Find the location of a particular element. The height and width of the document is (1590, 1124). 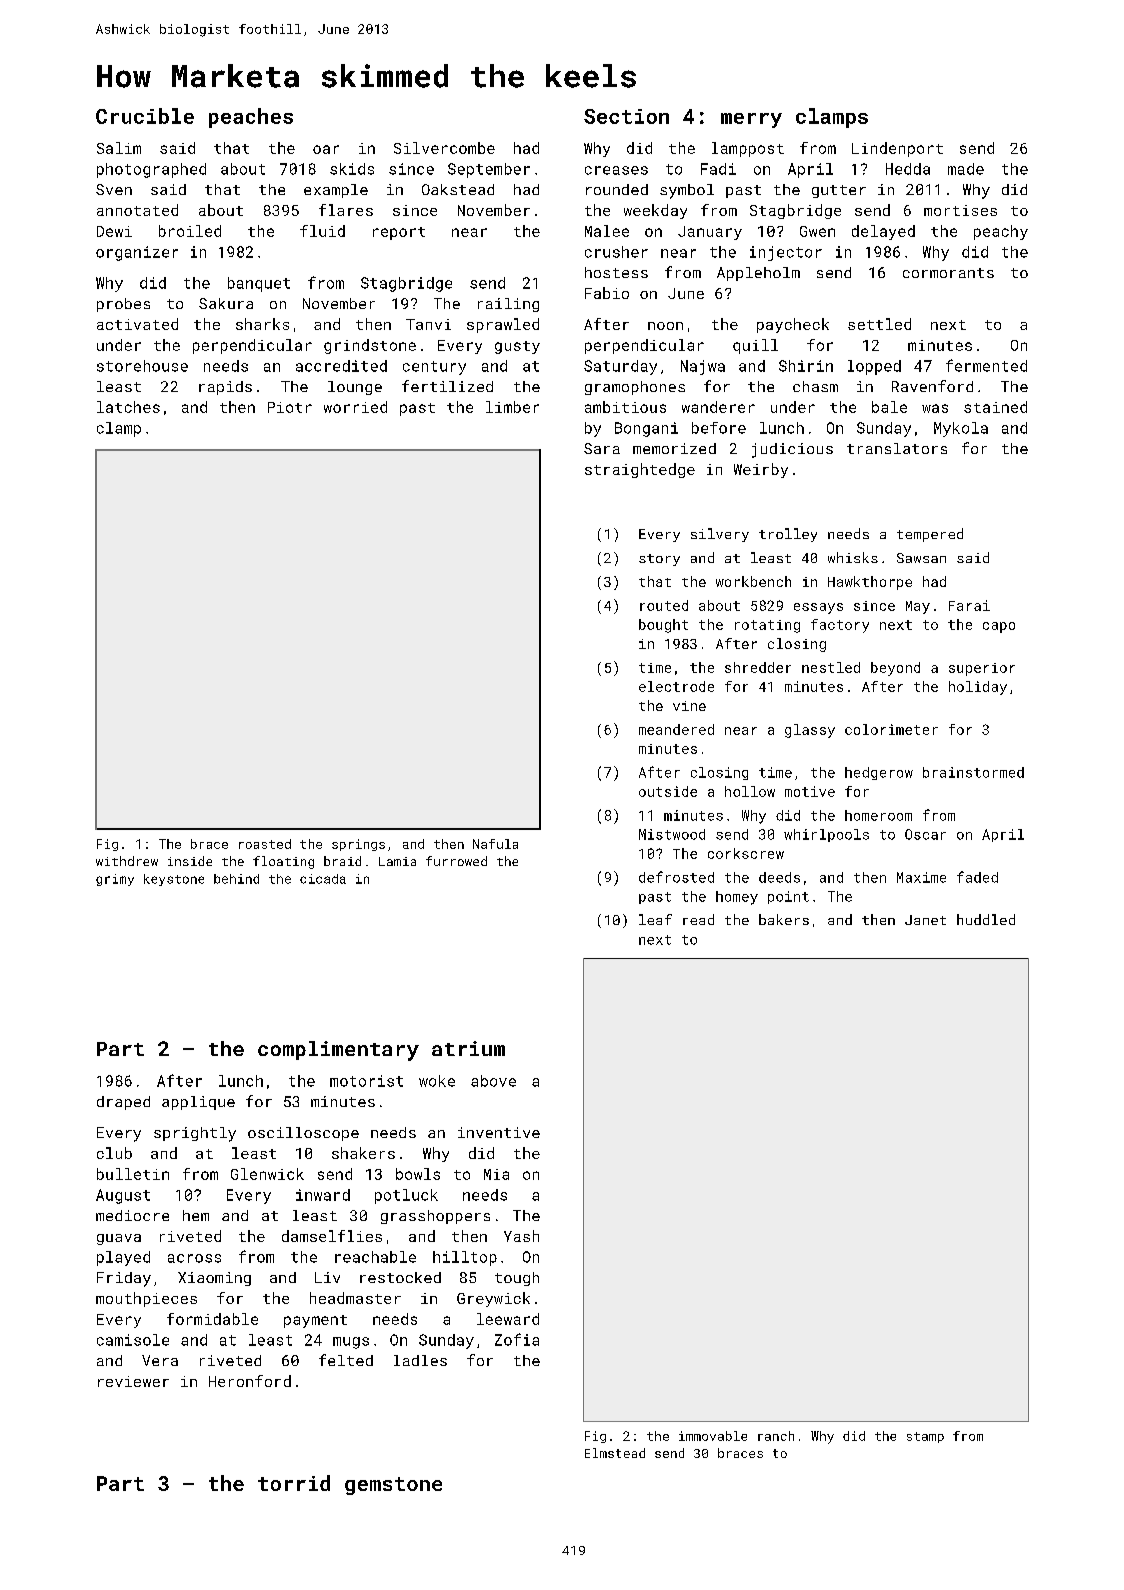

Silvercombe is located at coordinates (444, 148).
